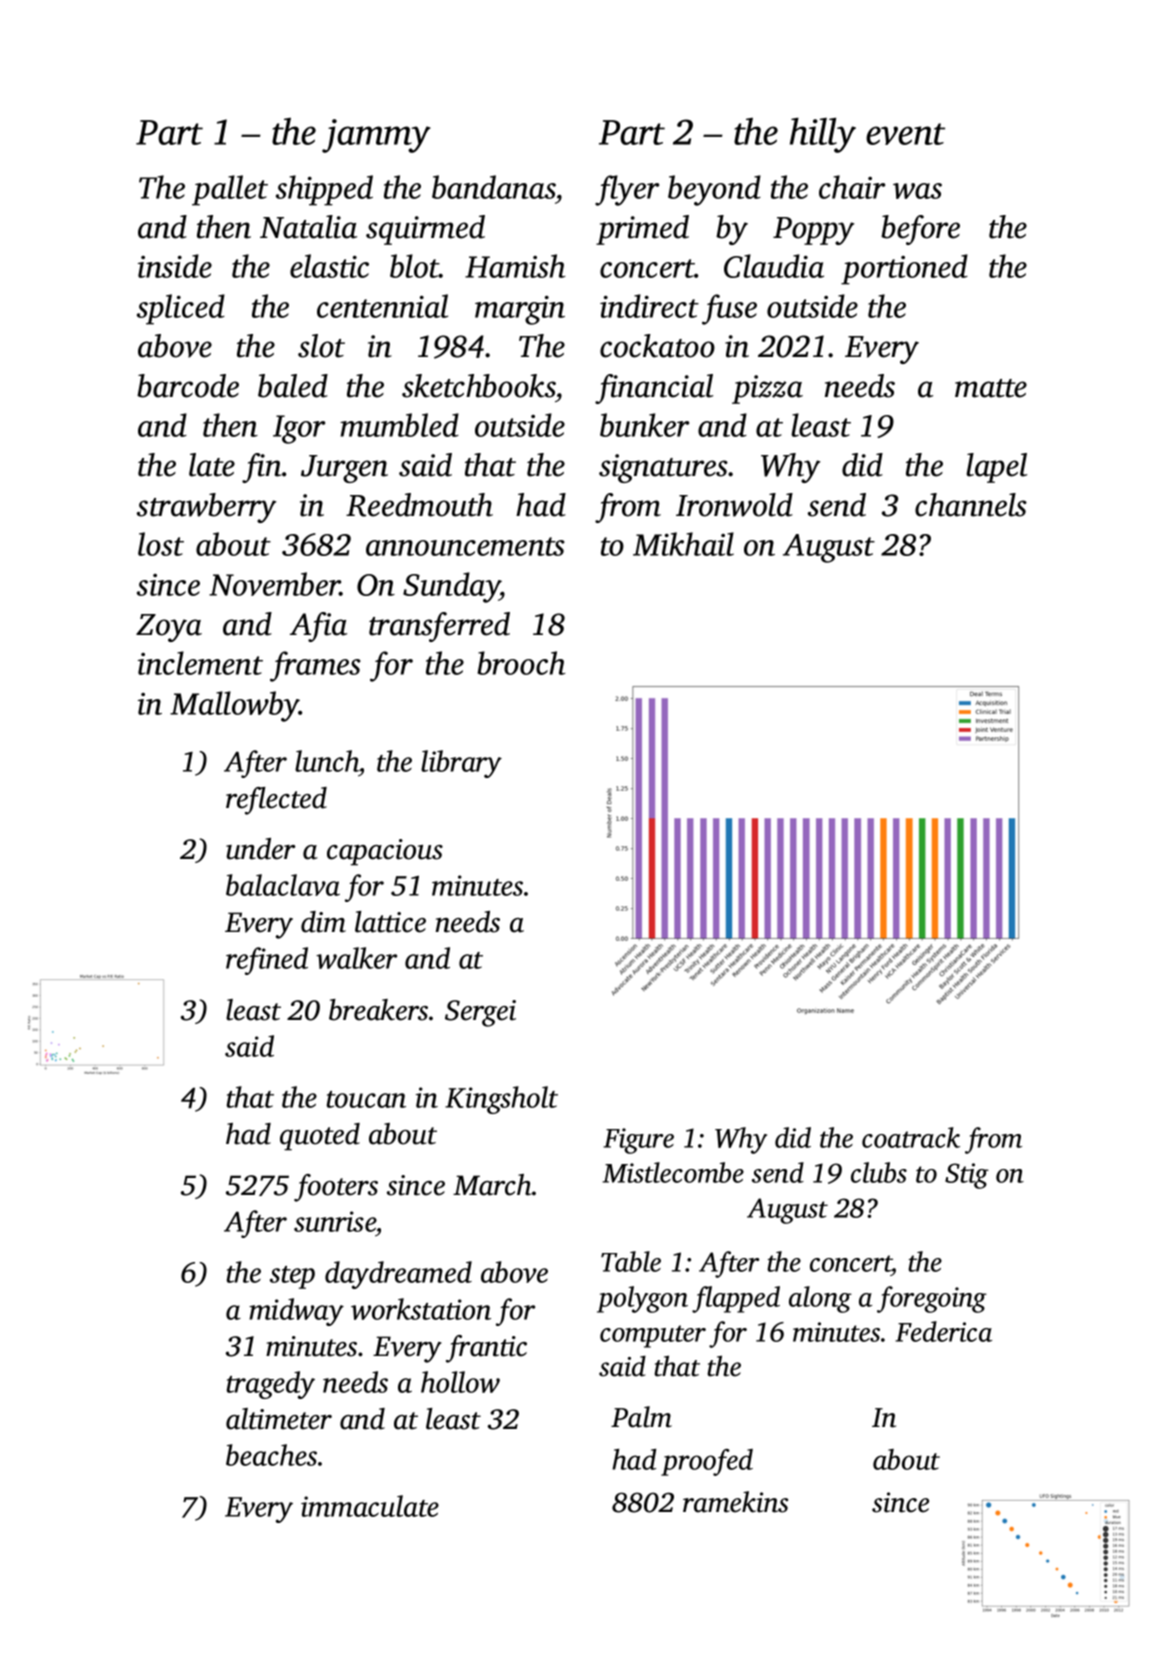 This screenshot has width=1165, height=1654. I want to click on refined, so click(267, 961).
